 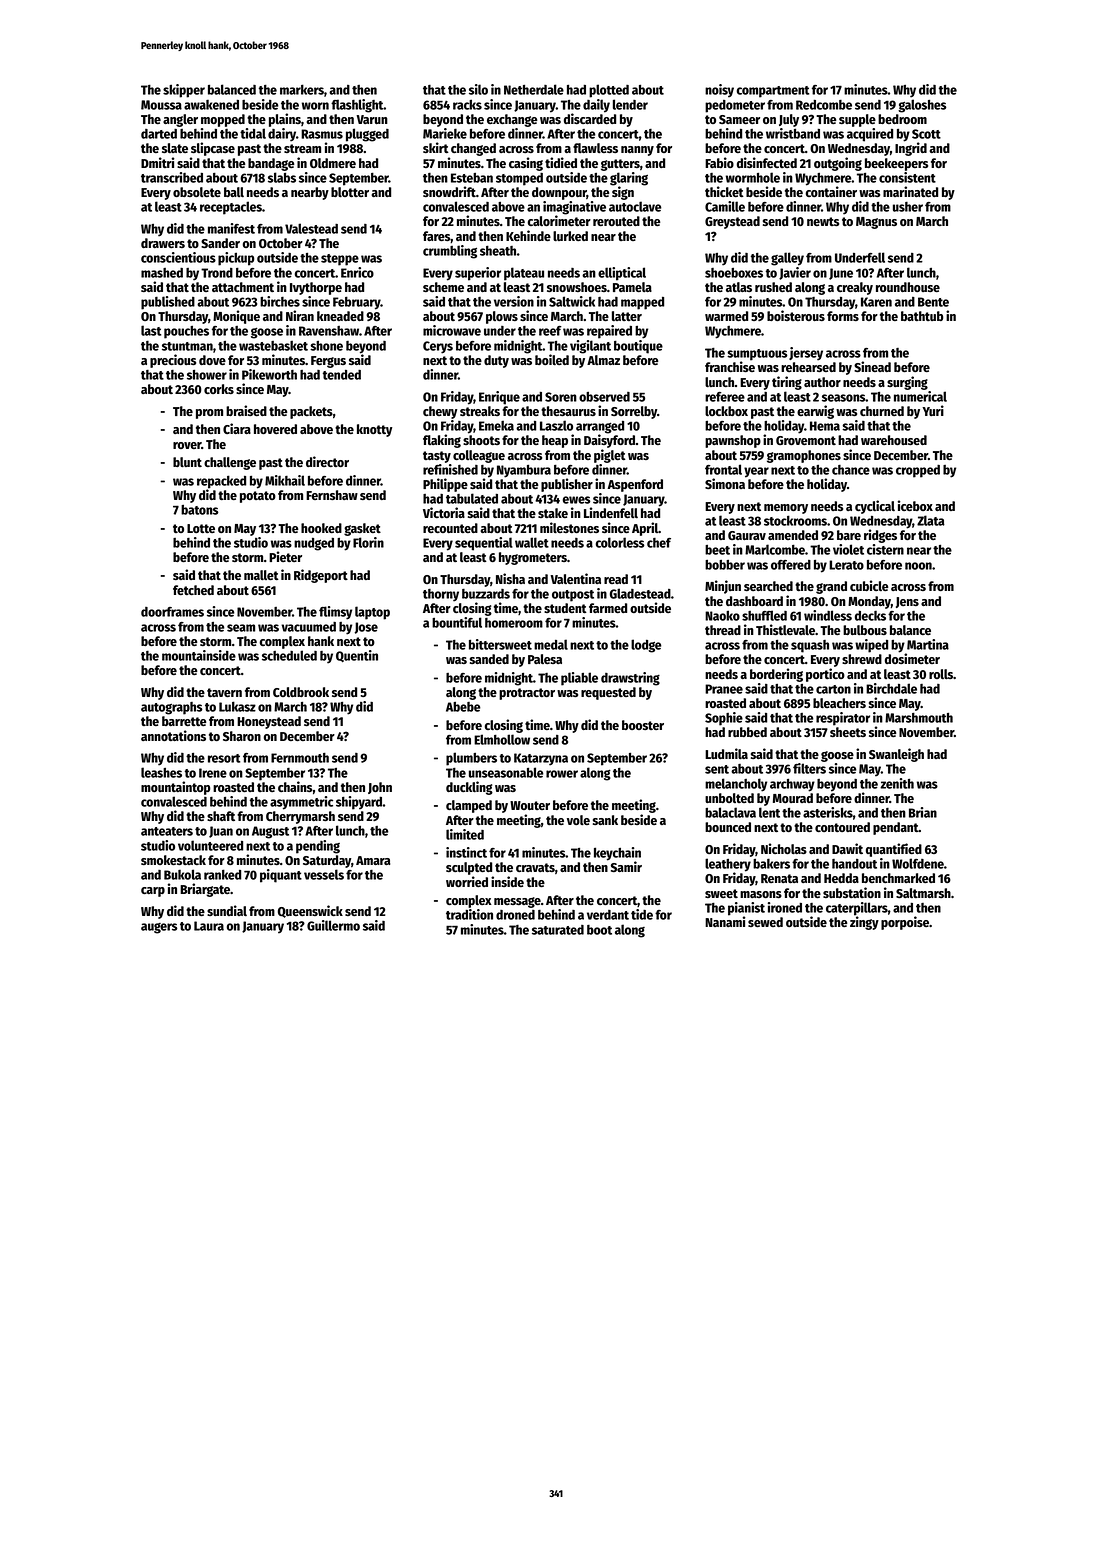 What do you see at coordinates (634, 412) in the screenshot?
I see `Sorrelby` at bounding box center [634, 412].
